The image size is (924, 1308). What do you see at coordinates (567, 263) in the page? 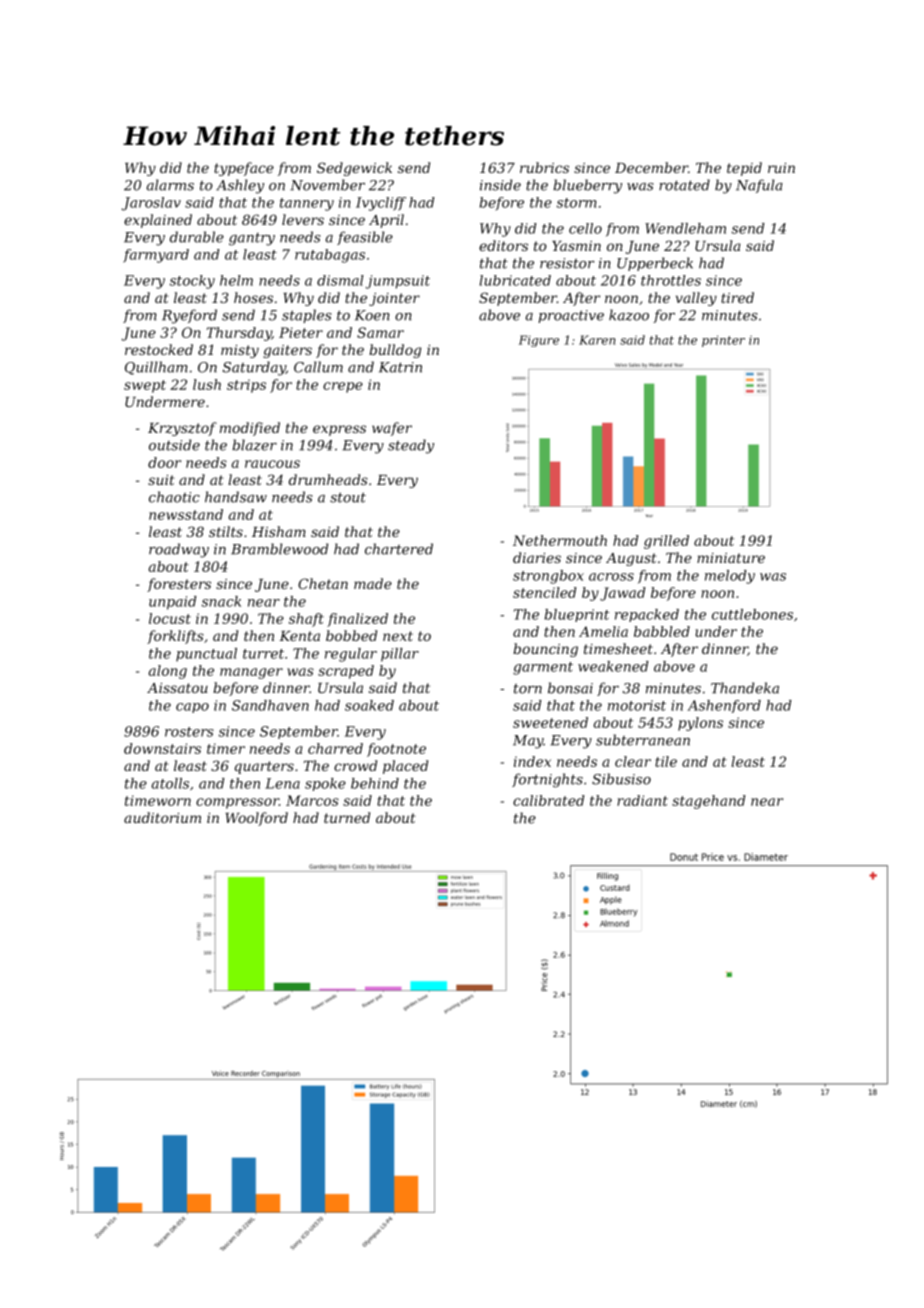
I see `resistor` at bounding box center [567, 263].
